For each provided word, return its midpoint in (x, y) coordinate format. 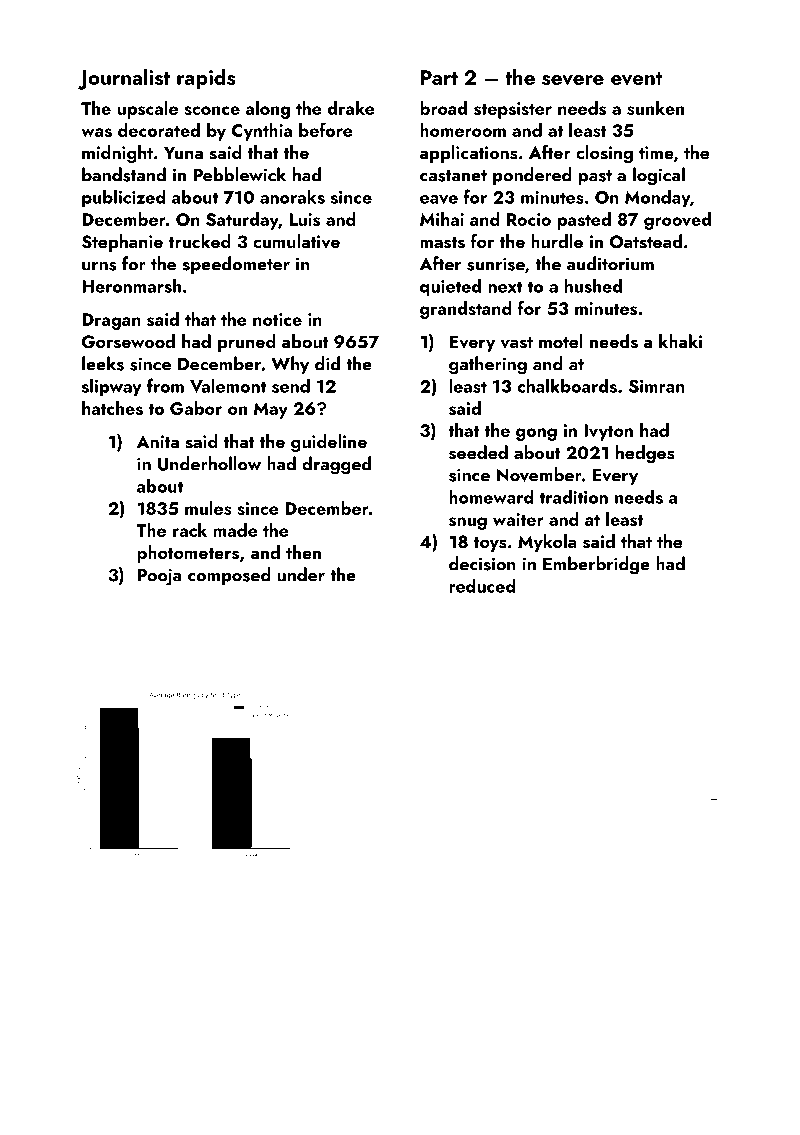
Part (439, 77)
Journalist (124, 79)
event (636, 79)
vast (517, 343)
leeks (103, 363)
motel (561, 341)
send (291, 385)
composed (229, 576)
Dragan (111, 321)
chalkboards (567, 385)
